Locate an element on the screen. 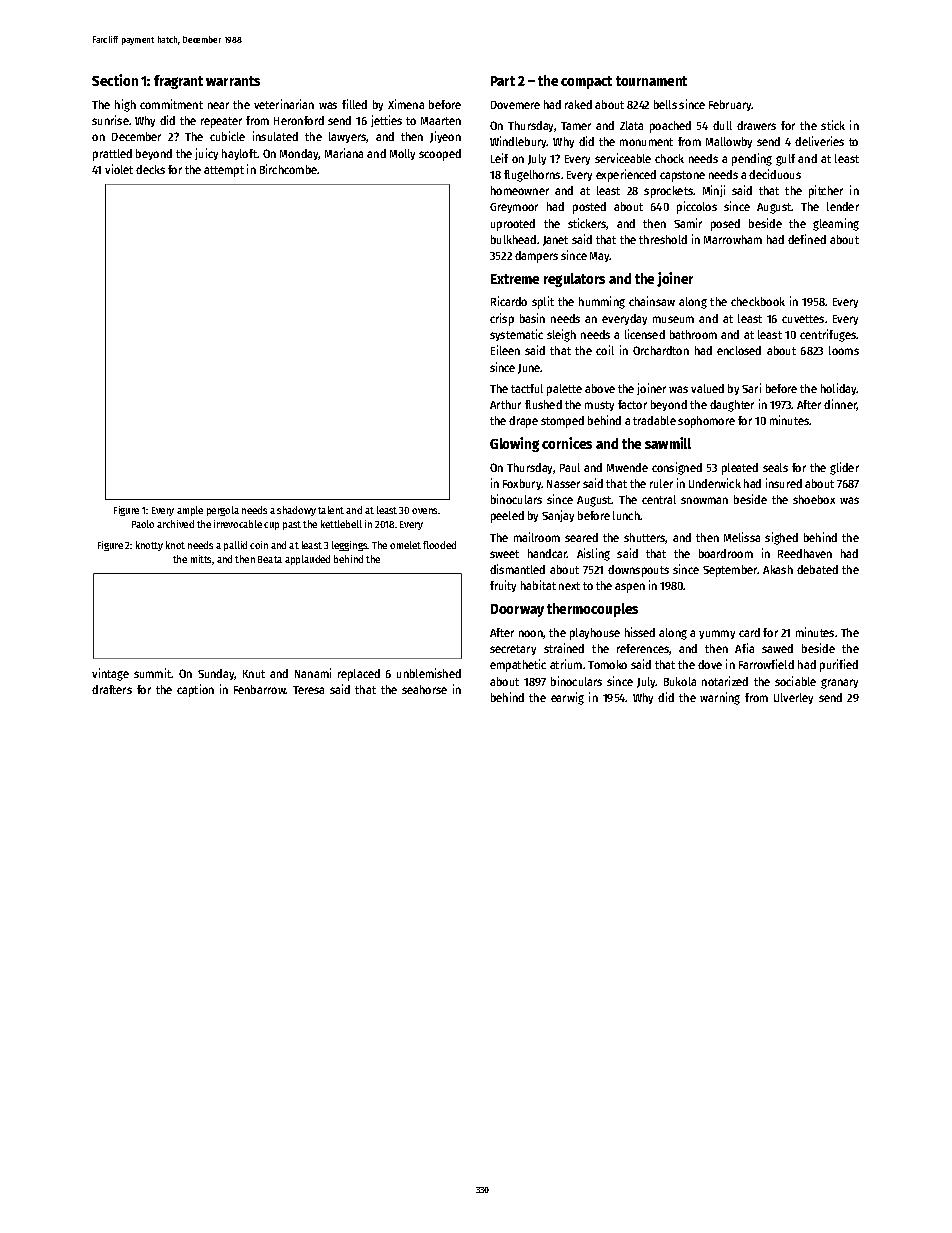 This screenshot has width=952, height=1233. looms is located at coordinates (844, 350).
